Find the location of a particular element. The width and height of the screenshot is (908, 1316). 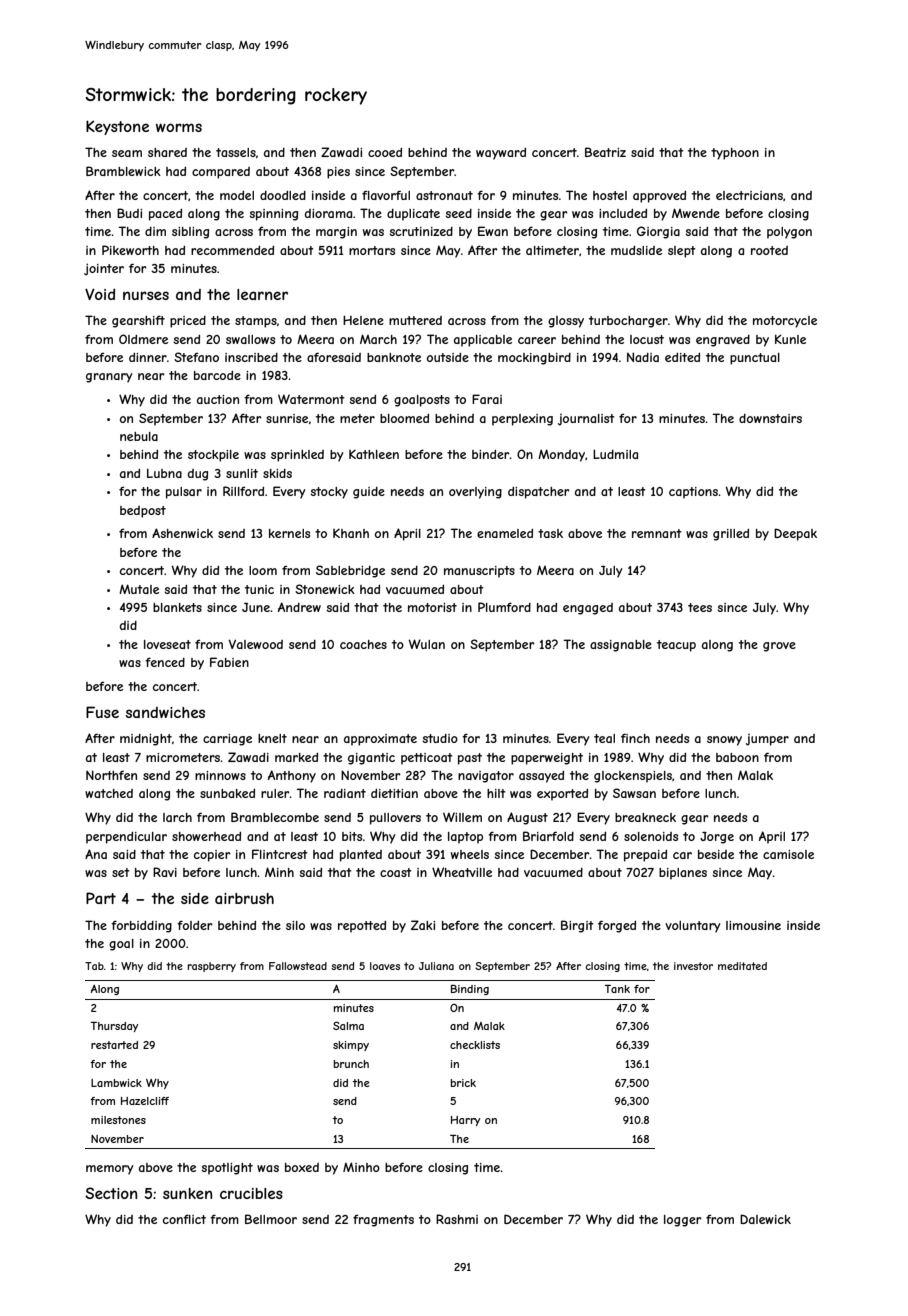

glossy is located at coordinates (566, 322).
